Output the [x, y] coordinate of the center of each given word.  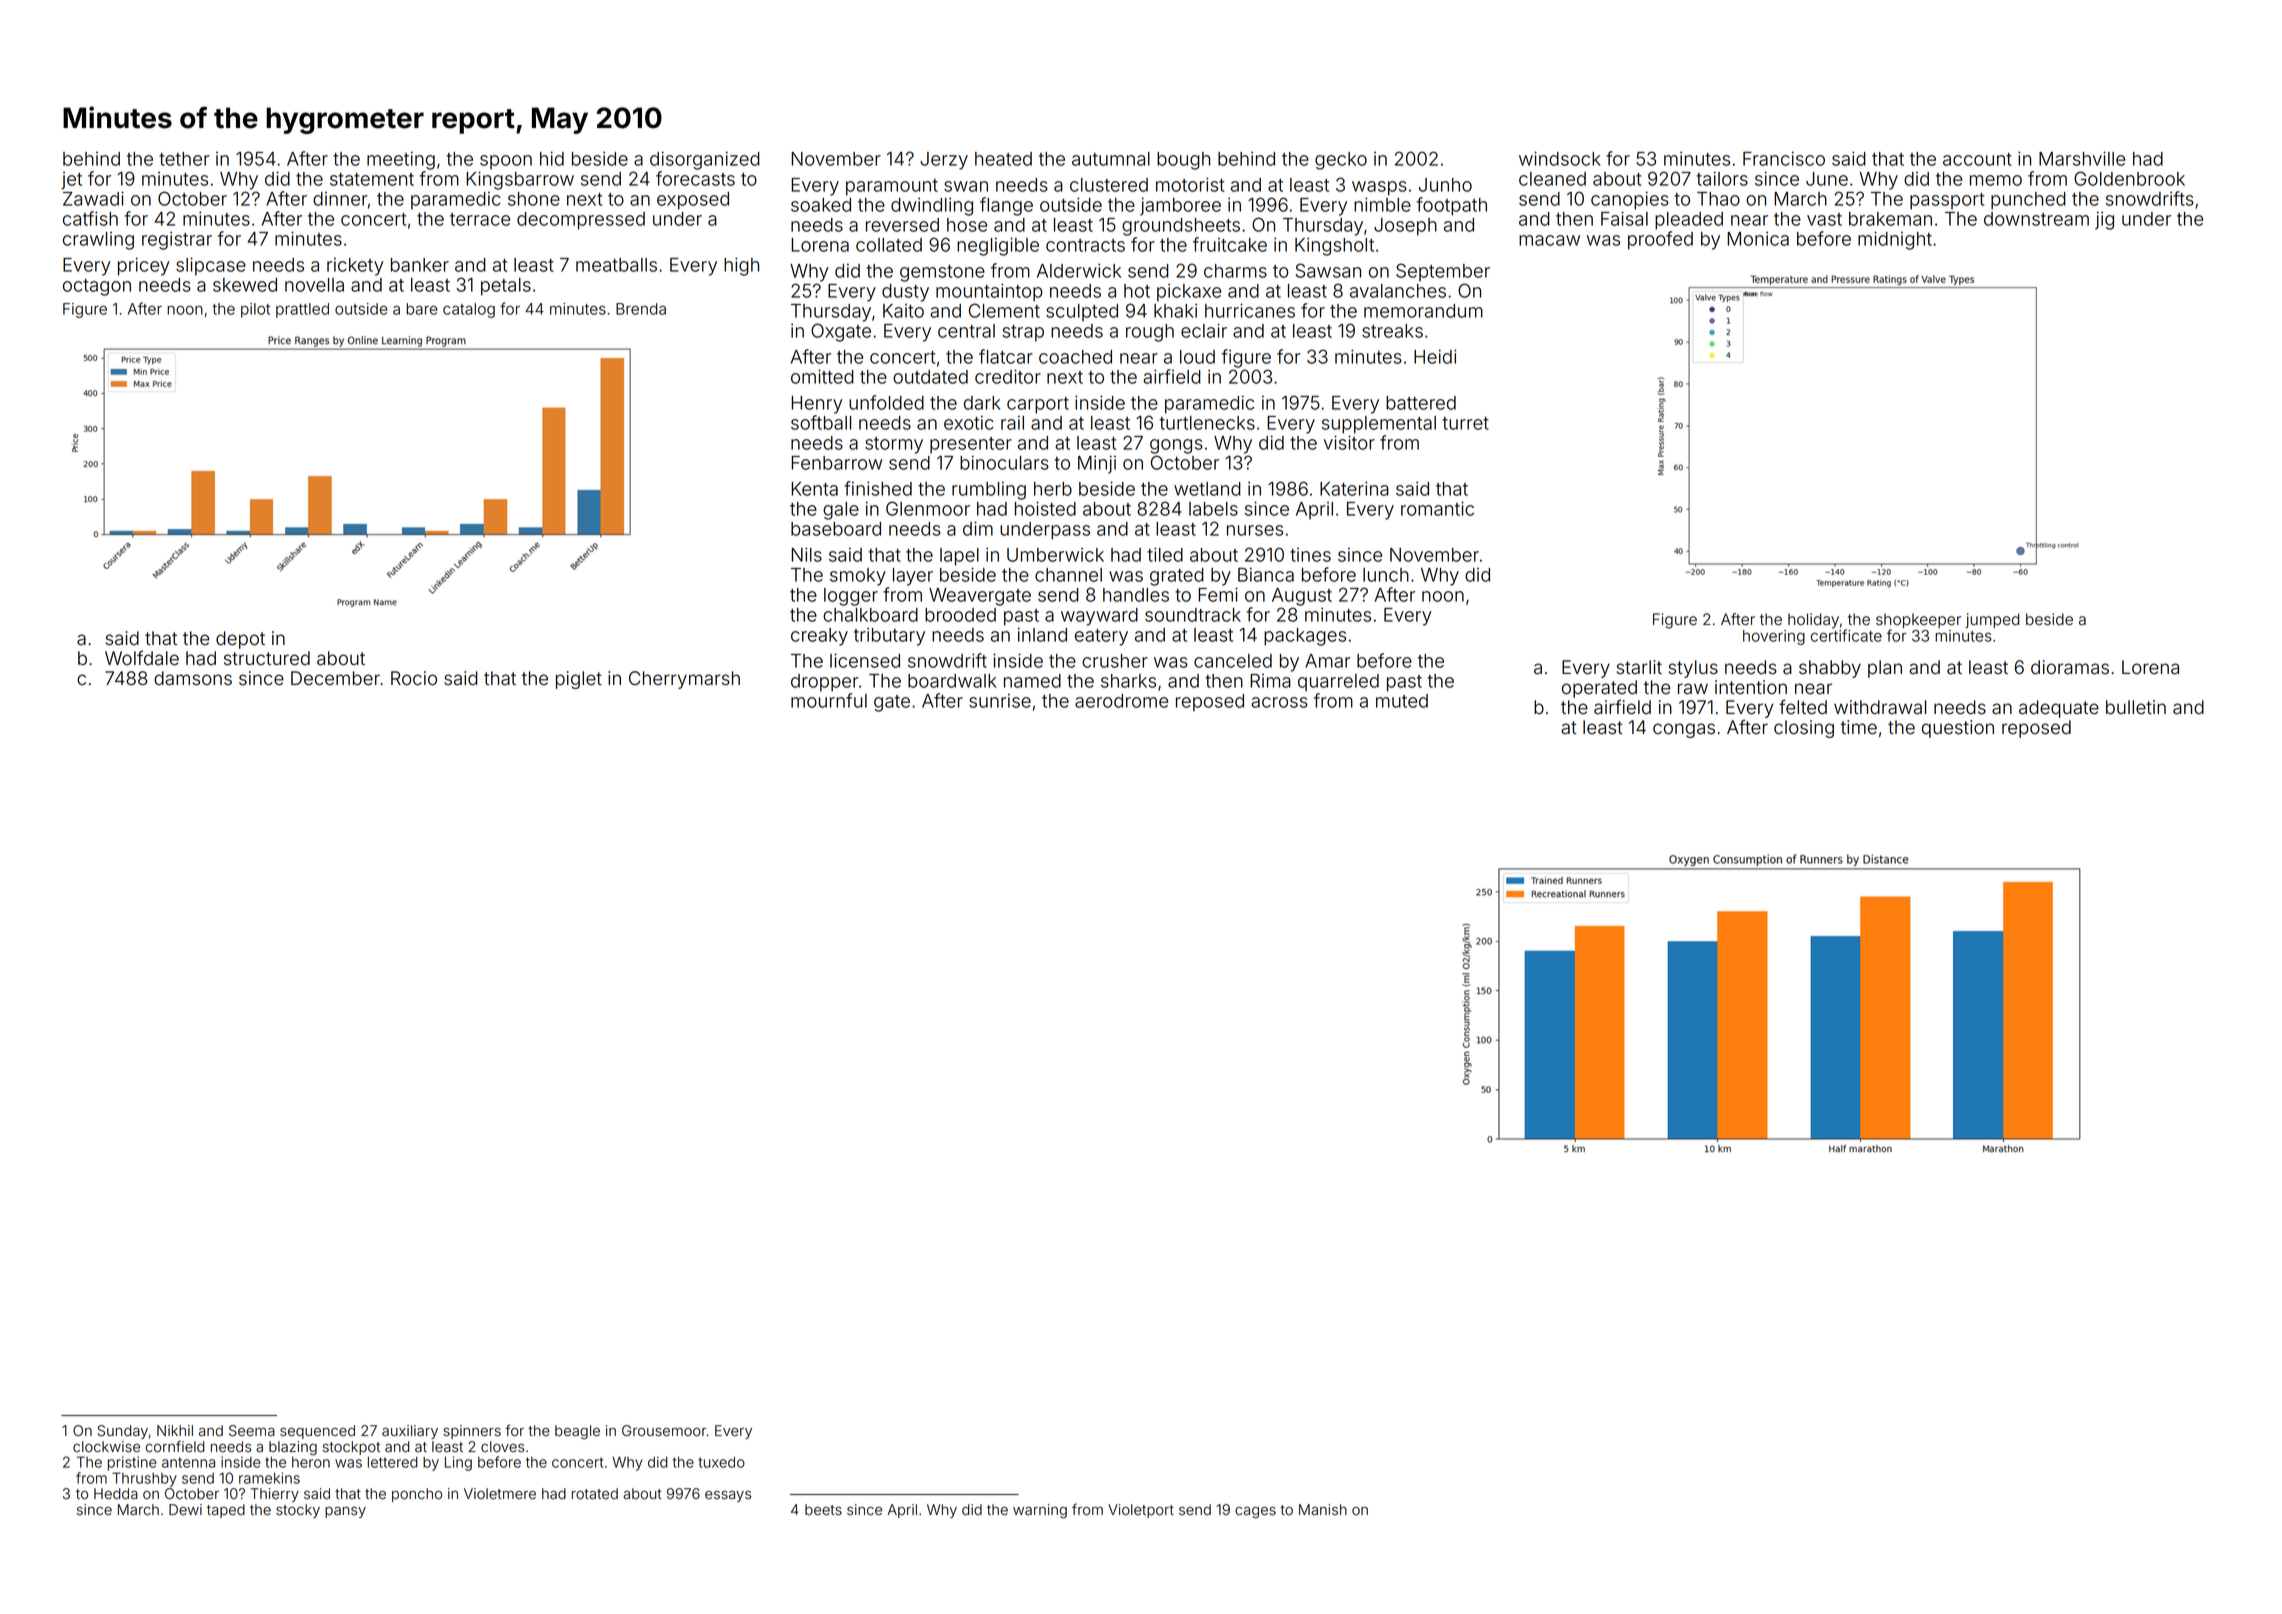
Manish [1323, 1510]
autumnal [1111, 159]
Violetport [1141, 1511]
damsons [193, 678]
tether [184, 159]
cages [1255, 1512]
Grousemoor [664, 1431]
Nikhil [175, 1430]
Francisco [1784, 158]
